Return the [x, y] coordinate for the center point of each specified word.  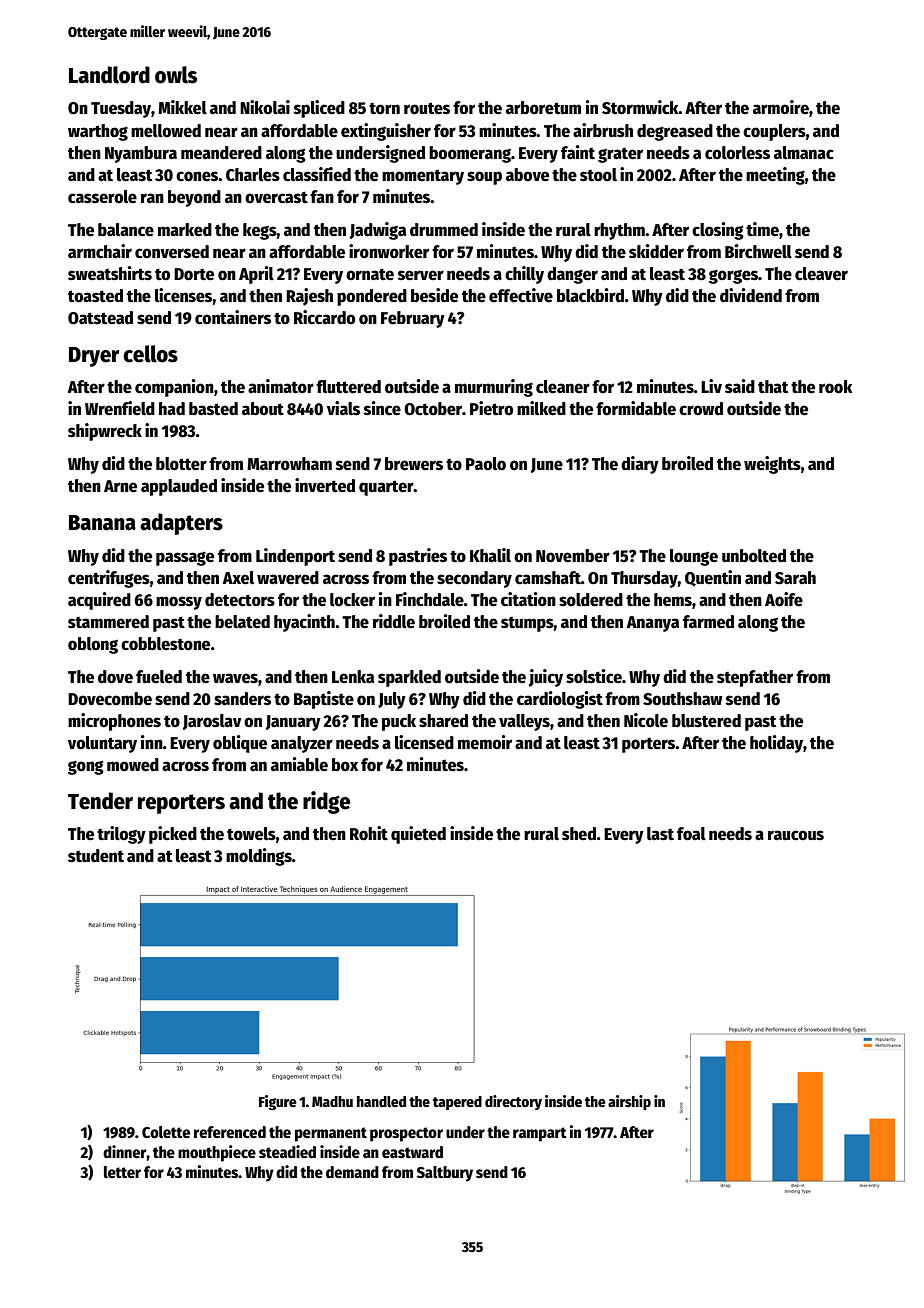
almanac [804, 153]
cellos [150, 354]
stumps [527, 624]
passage [185, 559]
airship [629, 1102]
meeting [775, 176]
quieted [418, 835]
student [96, 856]
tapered [457, 1103]
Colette [166, 1132]
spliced [319, 109]
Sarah [795, 578]
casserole [102, 197]
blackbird [590, 295]
